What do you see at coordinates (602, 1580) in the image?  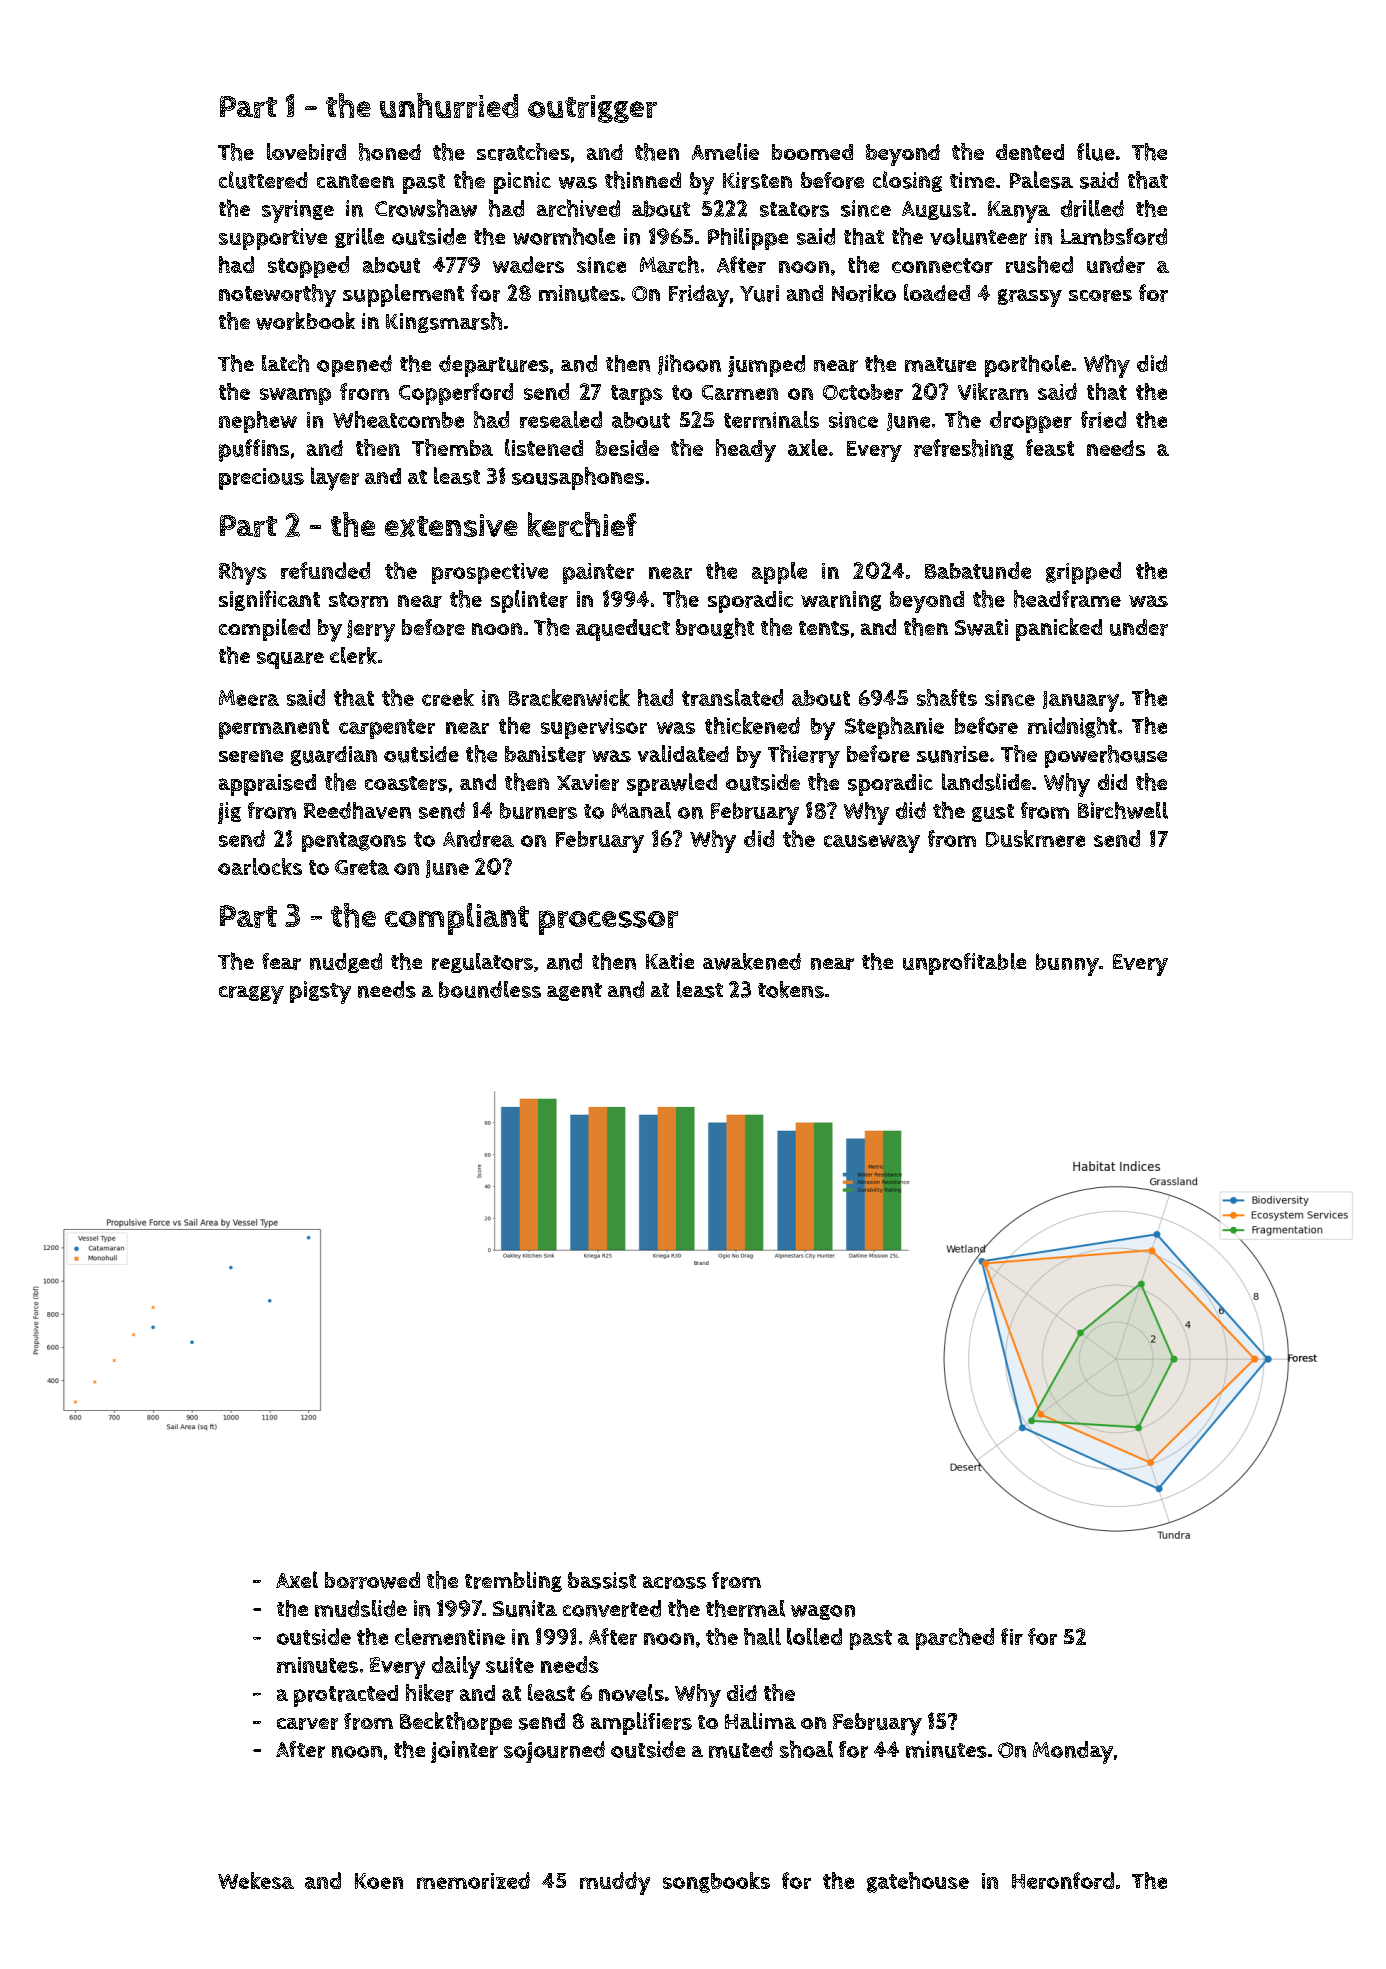 I see `bassist` at bounding box center [602, 1580].
